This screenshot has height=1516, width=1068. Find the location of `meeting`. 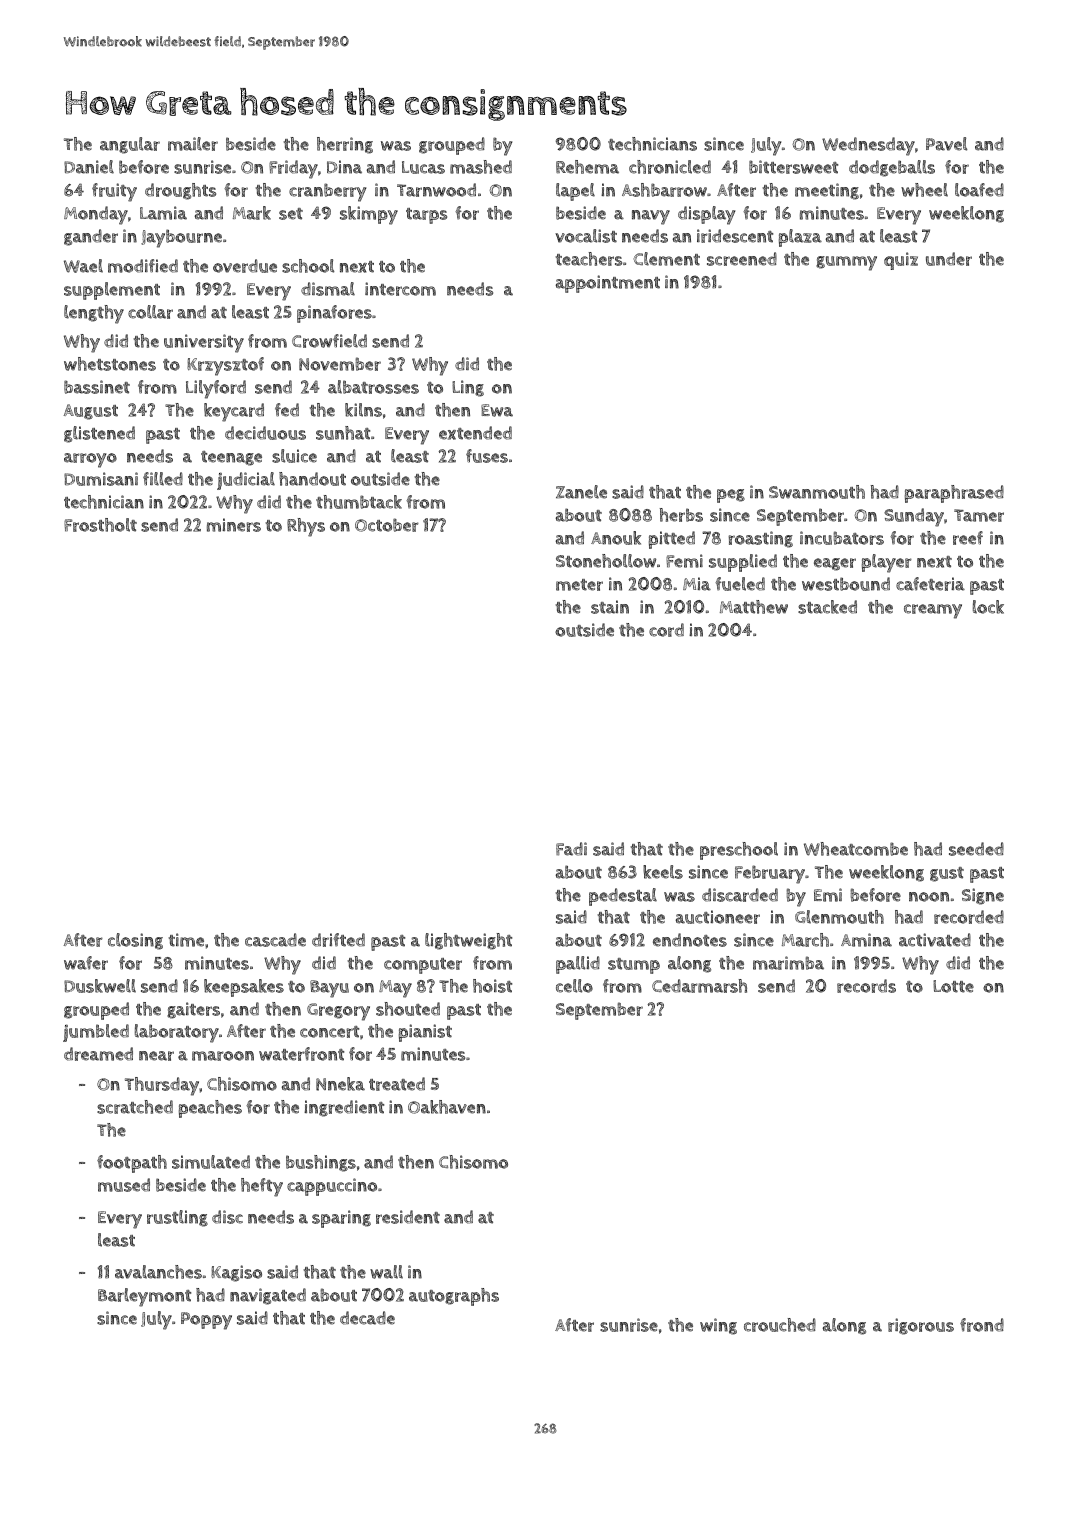

meeting is located at coordinates (827, 191).
